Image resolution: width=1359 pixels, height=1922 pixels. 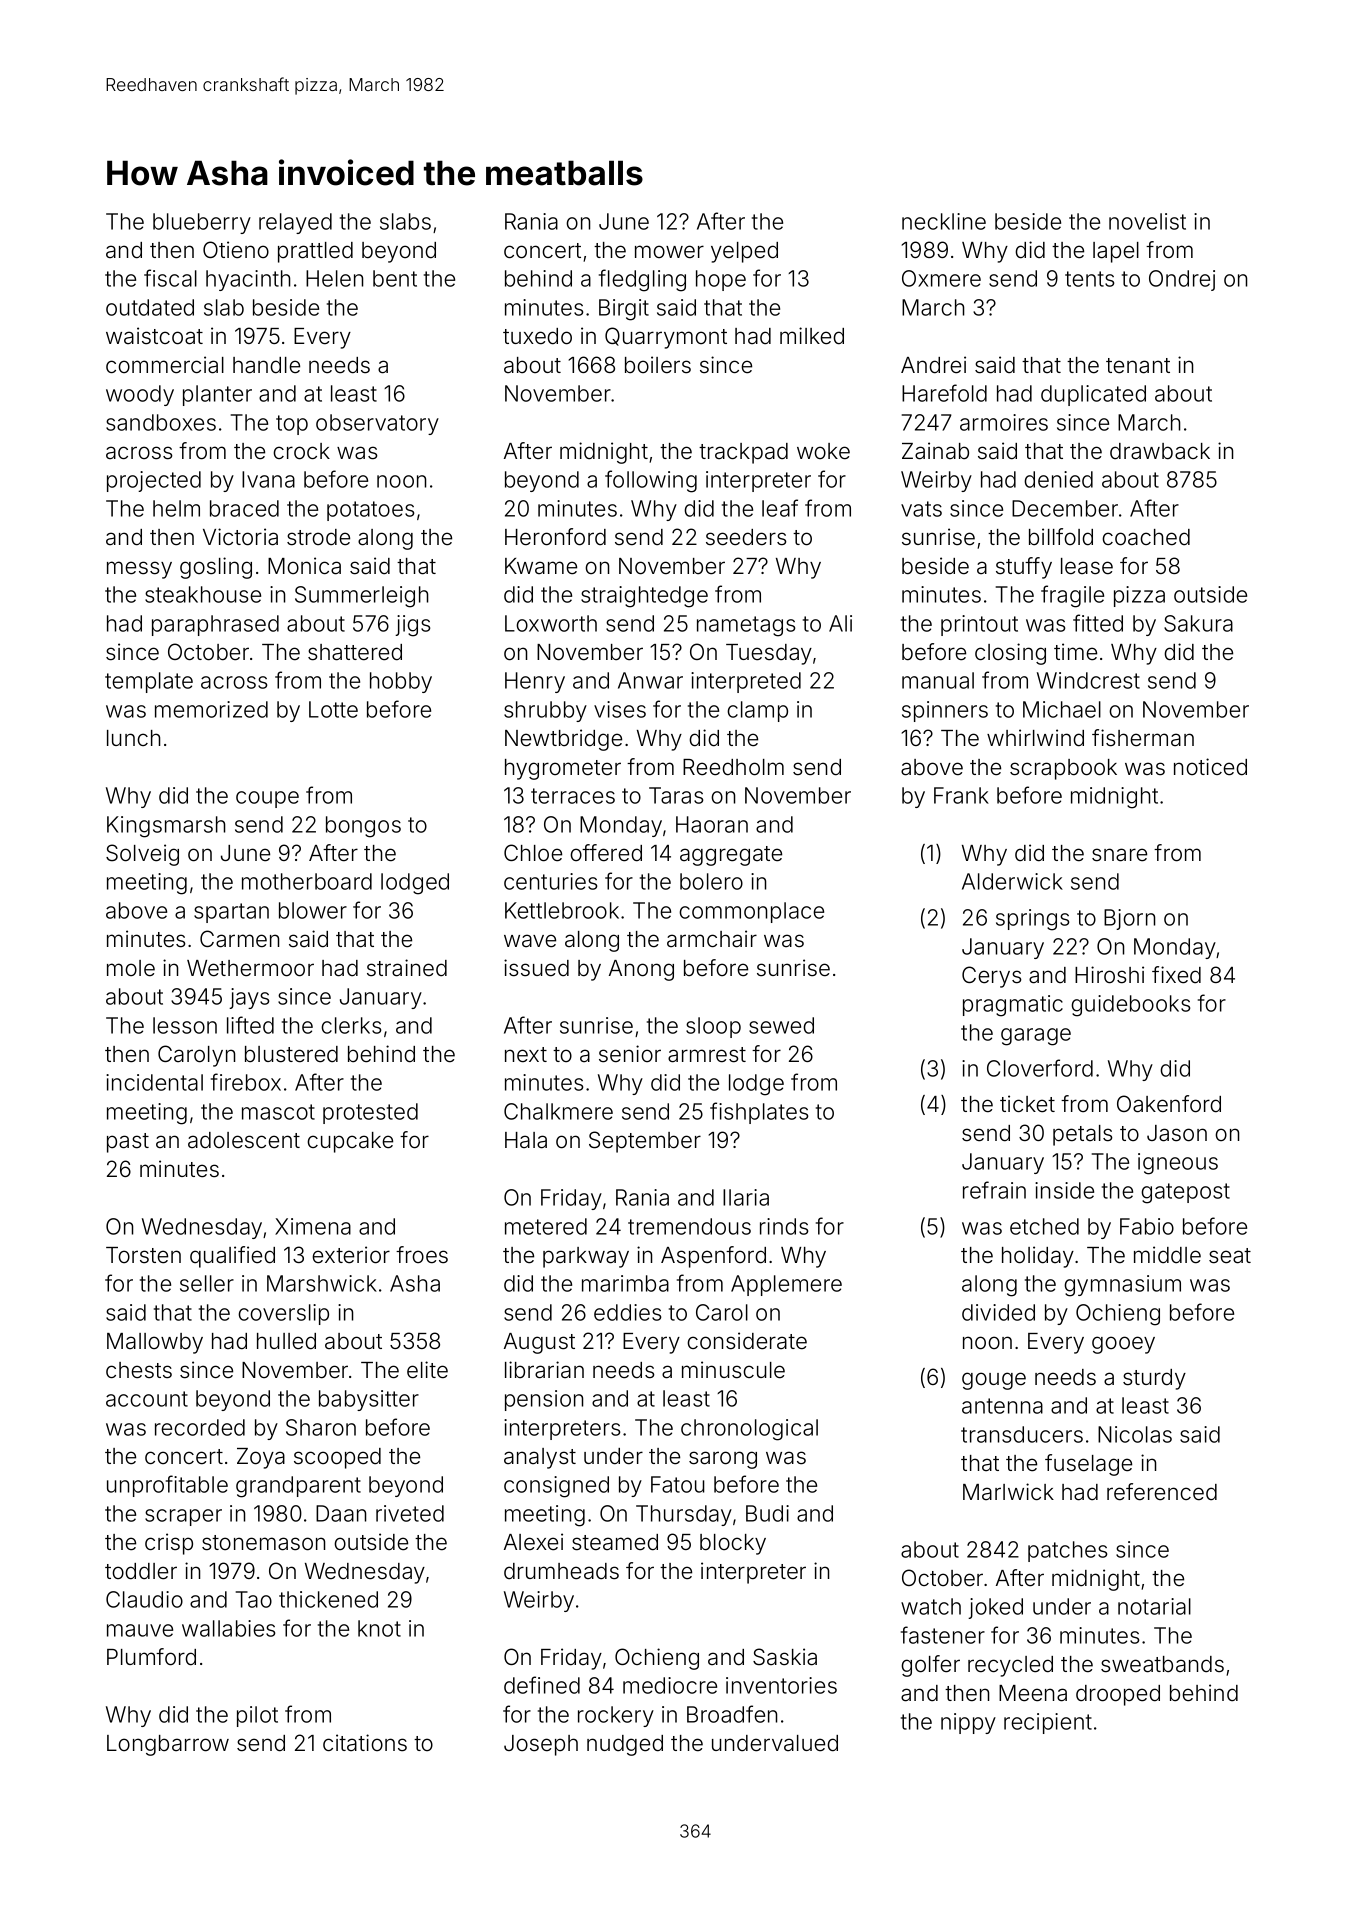 What do you see at coordinates (711, 881) in the screenshot?
I see `bolero` at bounding box center [711, 881].
